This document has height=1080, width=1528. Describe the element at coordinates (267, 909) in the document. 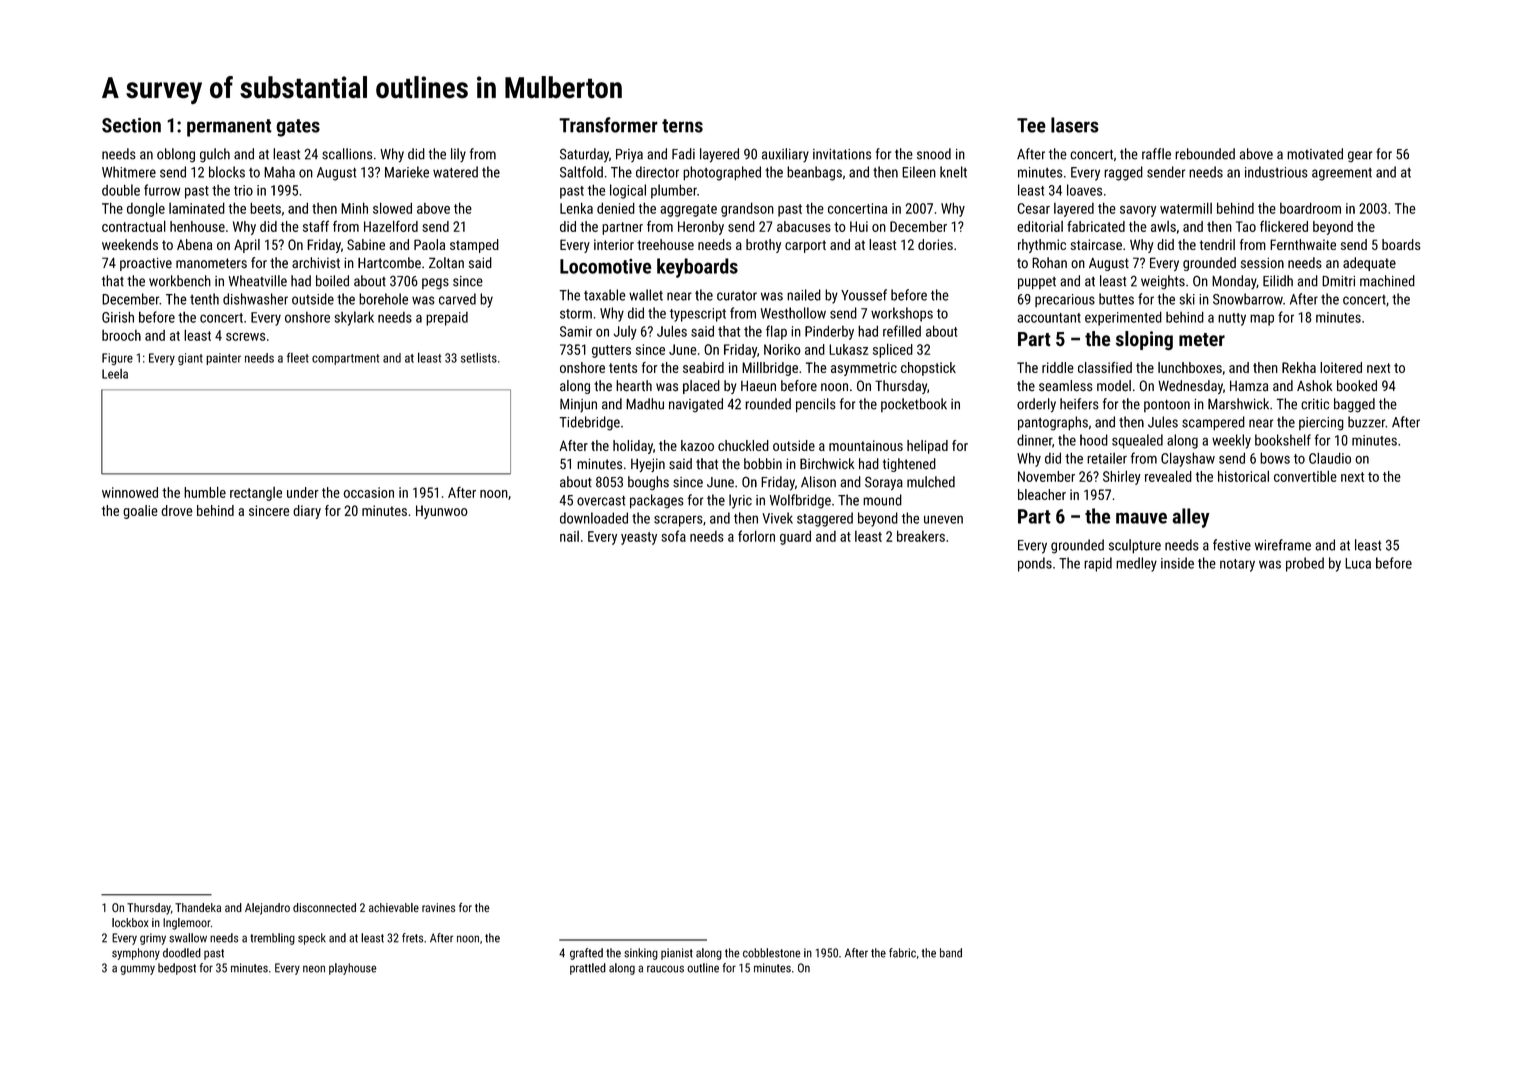

I see `Alejandro` at that location.
